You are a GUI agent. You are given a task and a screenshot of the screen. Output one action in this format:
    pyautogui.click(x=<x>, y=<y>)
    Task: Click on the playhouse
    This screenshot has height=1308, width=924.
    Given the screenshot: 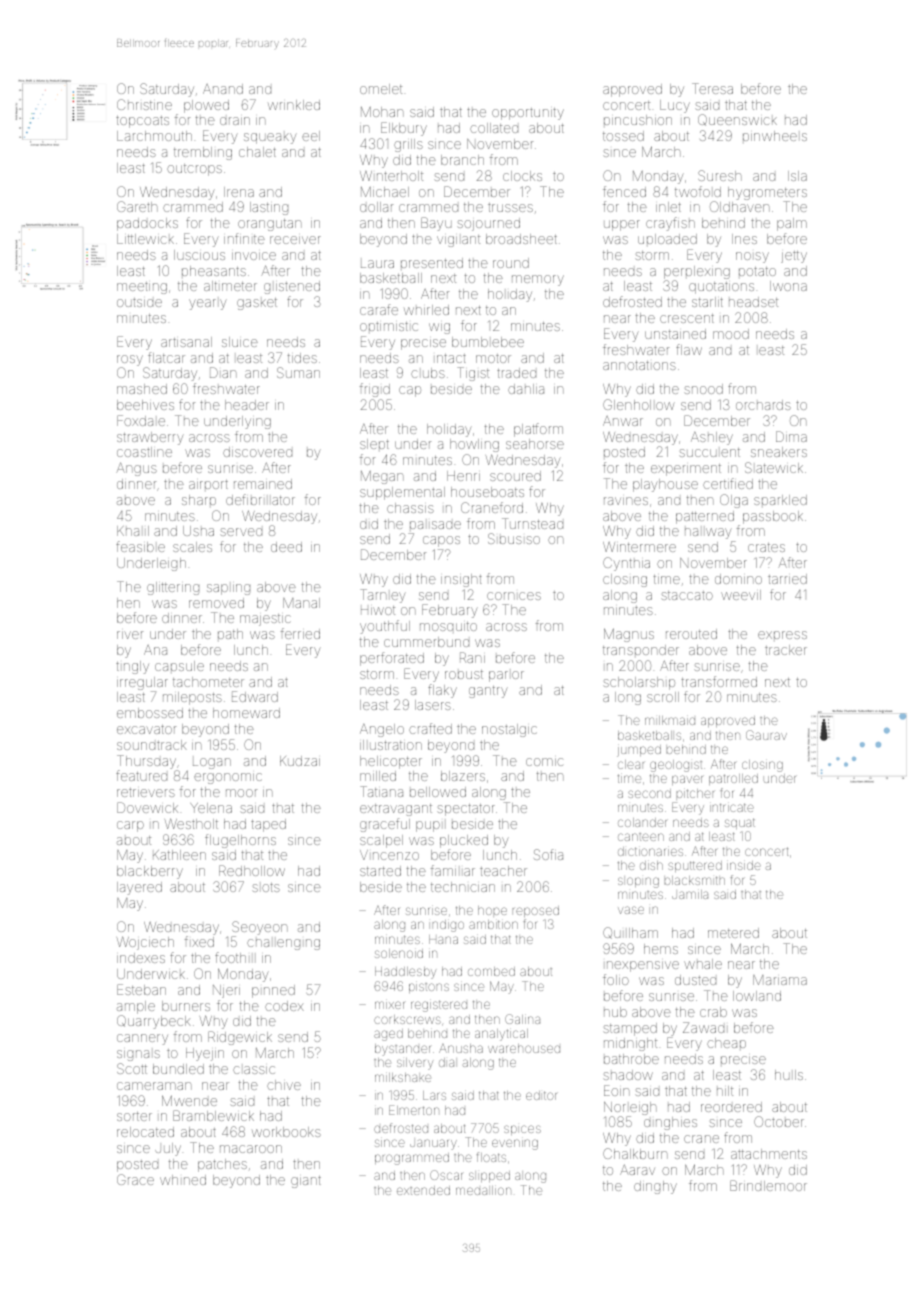 What is the action you would take?
    pyautogui.click(x=665, y=485)
